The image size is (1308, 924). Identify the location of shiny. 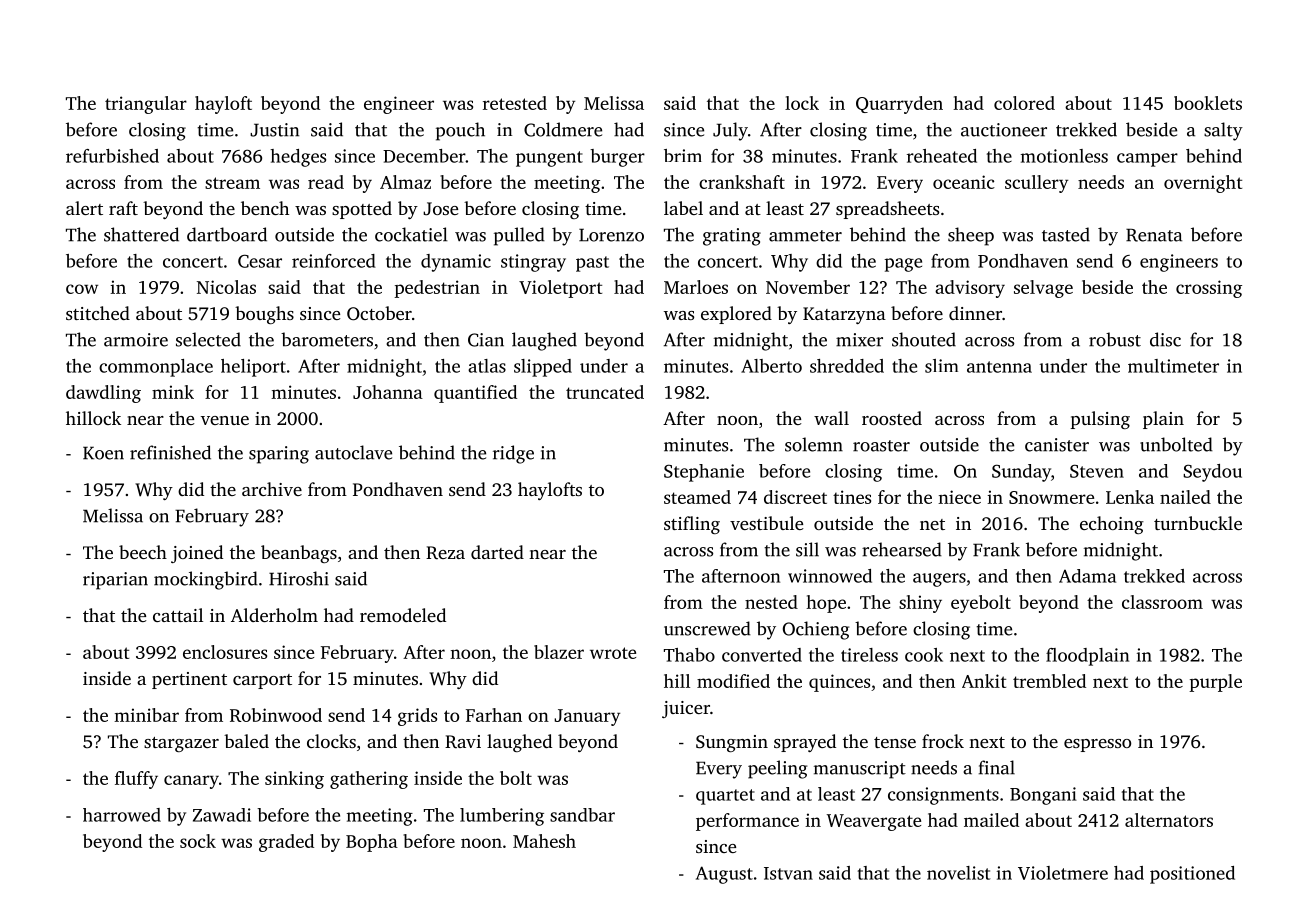
(920, 604).
